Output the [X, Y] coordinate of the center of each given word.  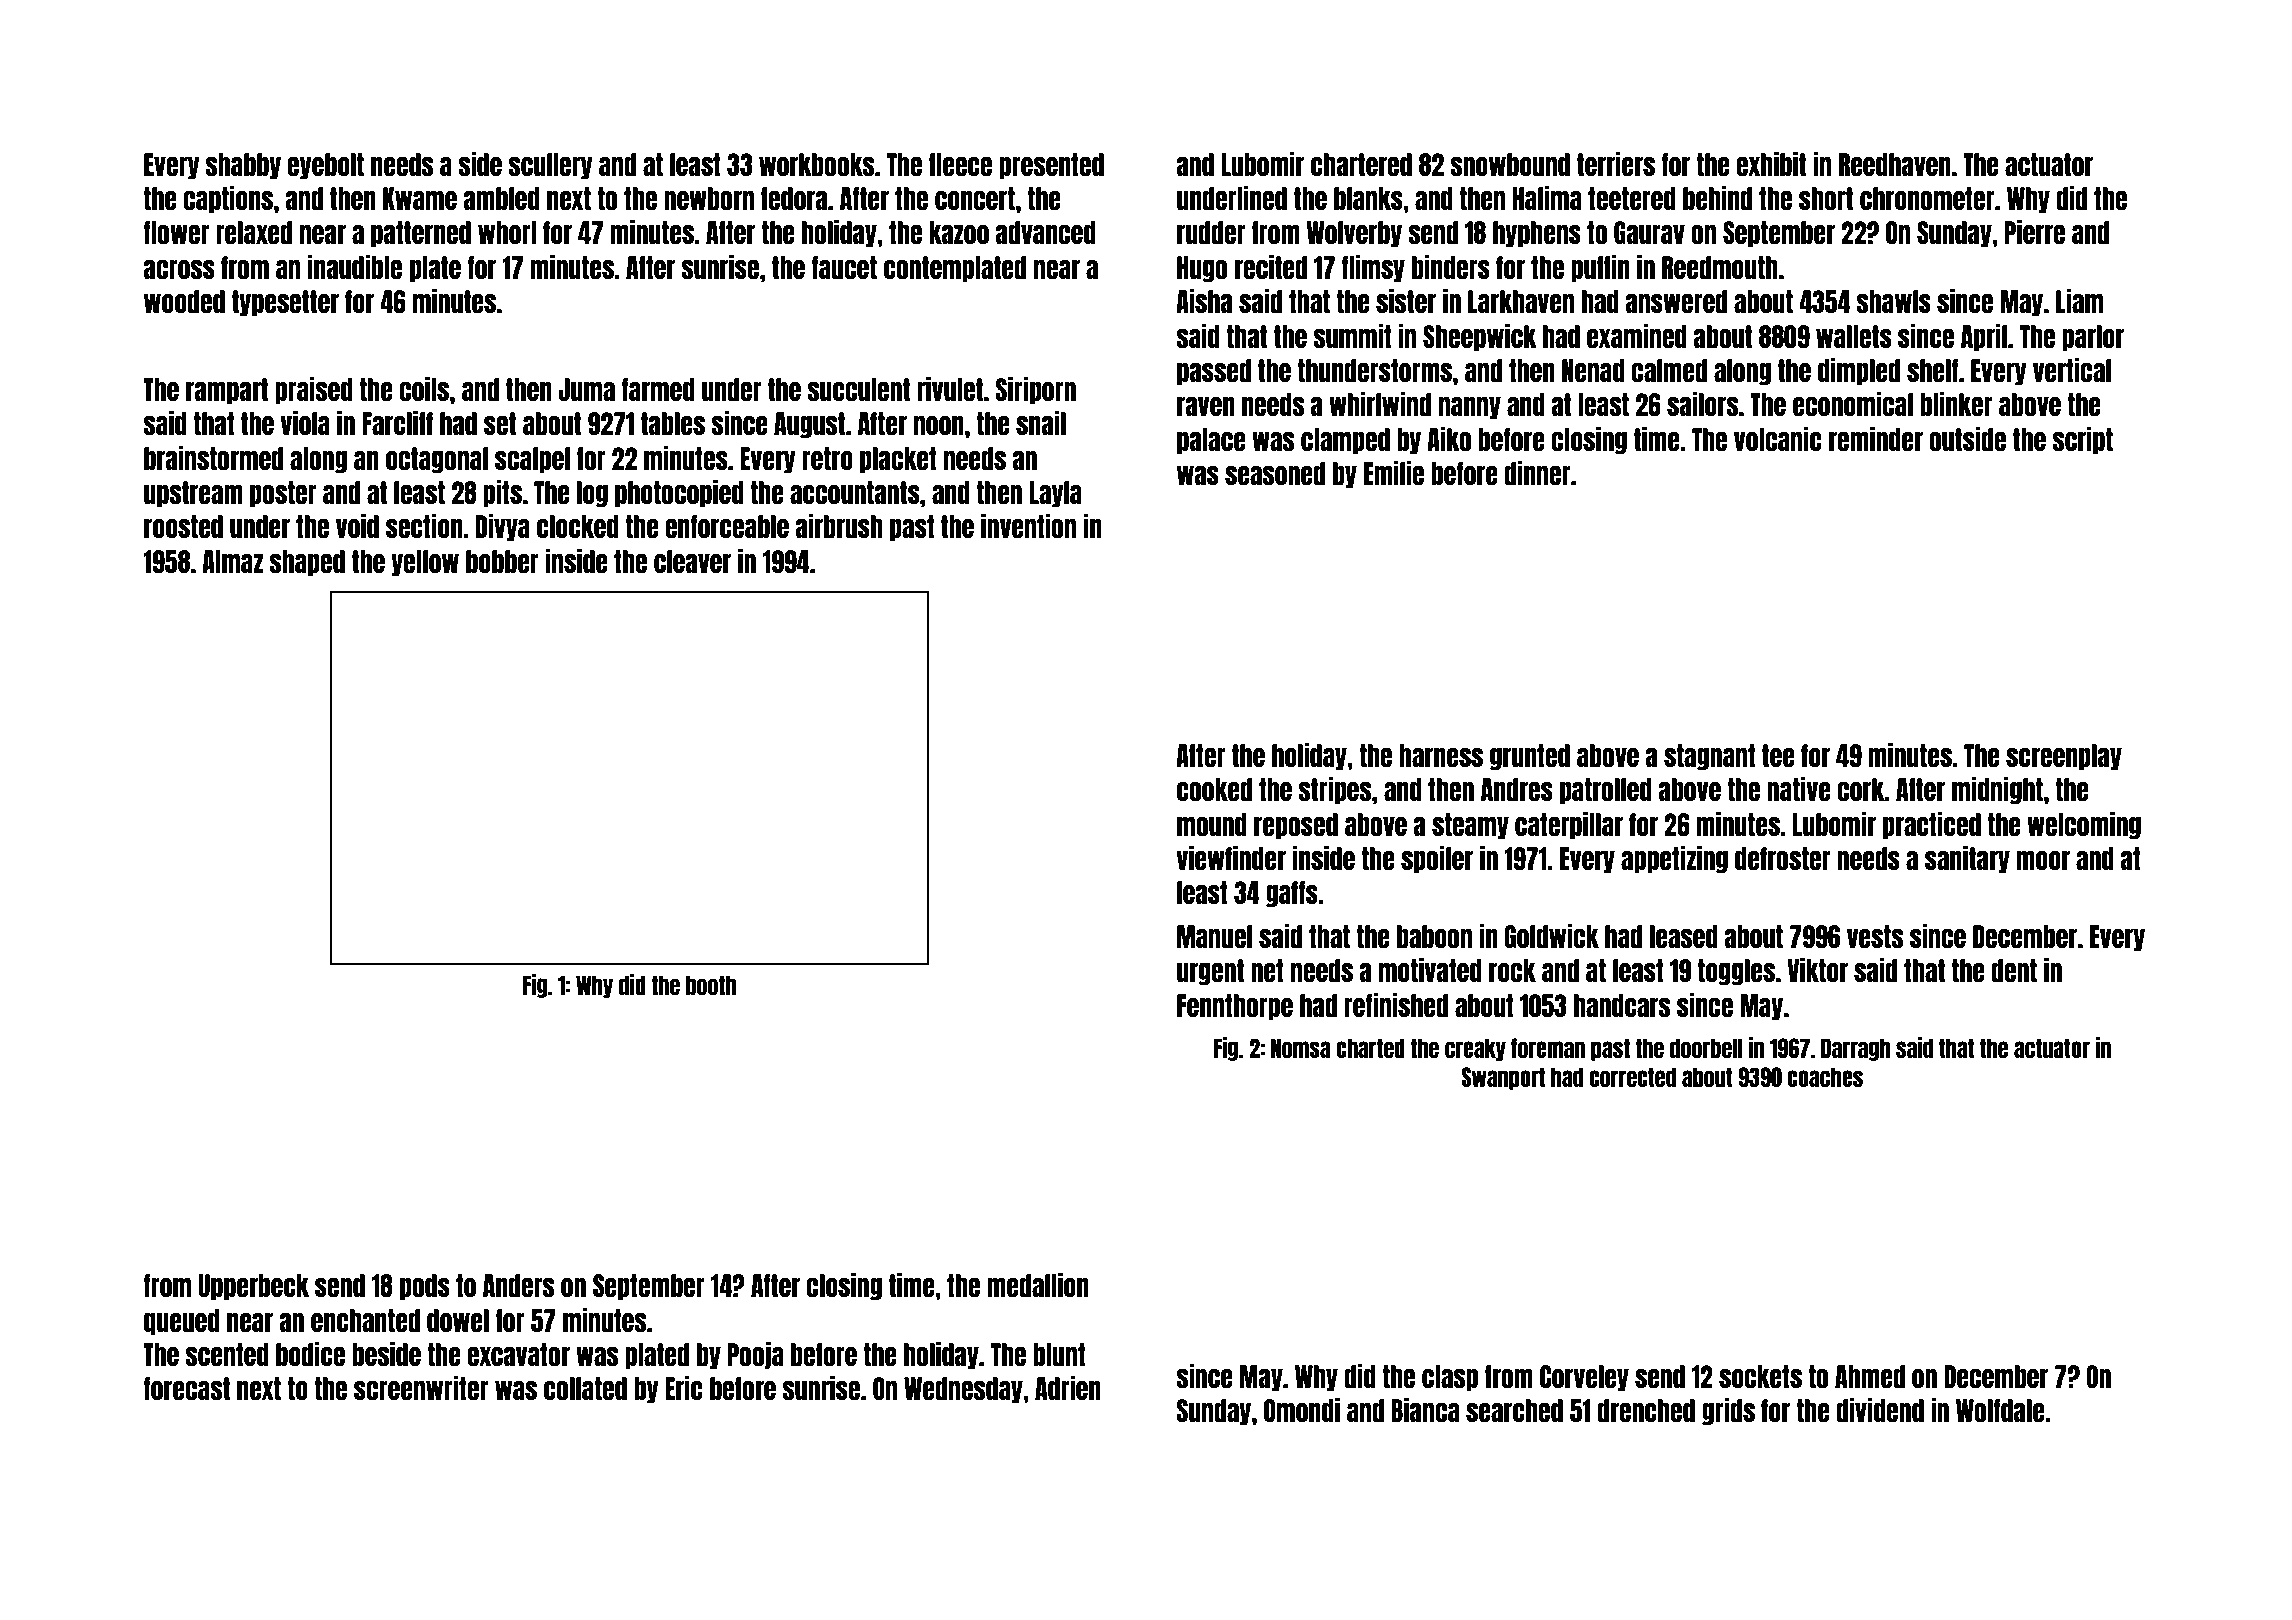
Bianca [1425, 1409]
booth [711, 985]
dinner [1537, 472]
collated [585, 1388]
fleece [960, 164]
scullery [550, 166]
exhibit [1771, 163]
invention [1028, 525]
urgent [1210, 972]
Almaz [232, 561]
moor [2043, 860]
